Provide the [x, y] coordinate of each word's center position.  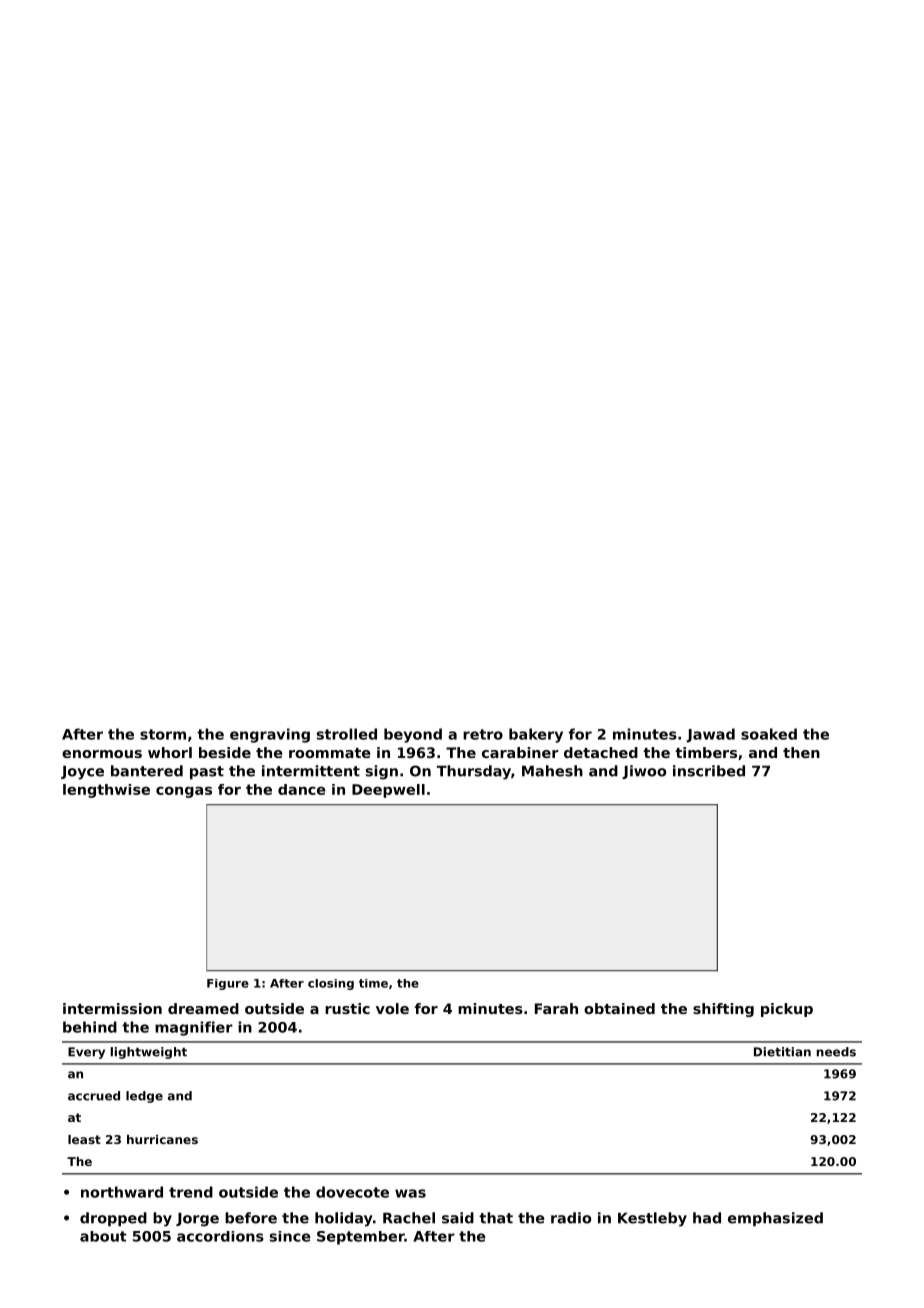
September [361, 1238]
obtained [619, 1008]
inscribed [709, 771]
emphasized [775, 1219]
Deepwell [388, 791]
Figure [228, 984]
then [801, 752]
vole [392, 1008]
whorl [170, 752]
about [103, 1236]
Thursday [474, 772]
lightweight [149, 1053]
